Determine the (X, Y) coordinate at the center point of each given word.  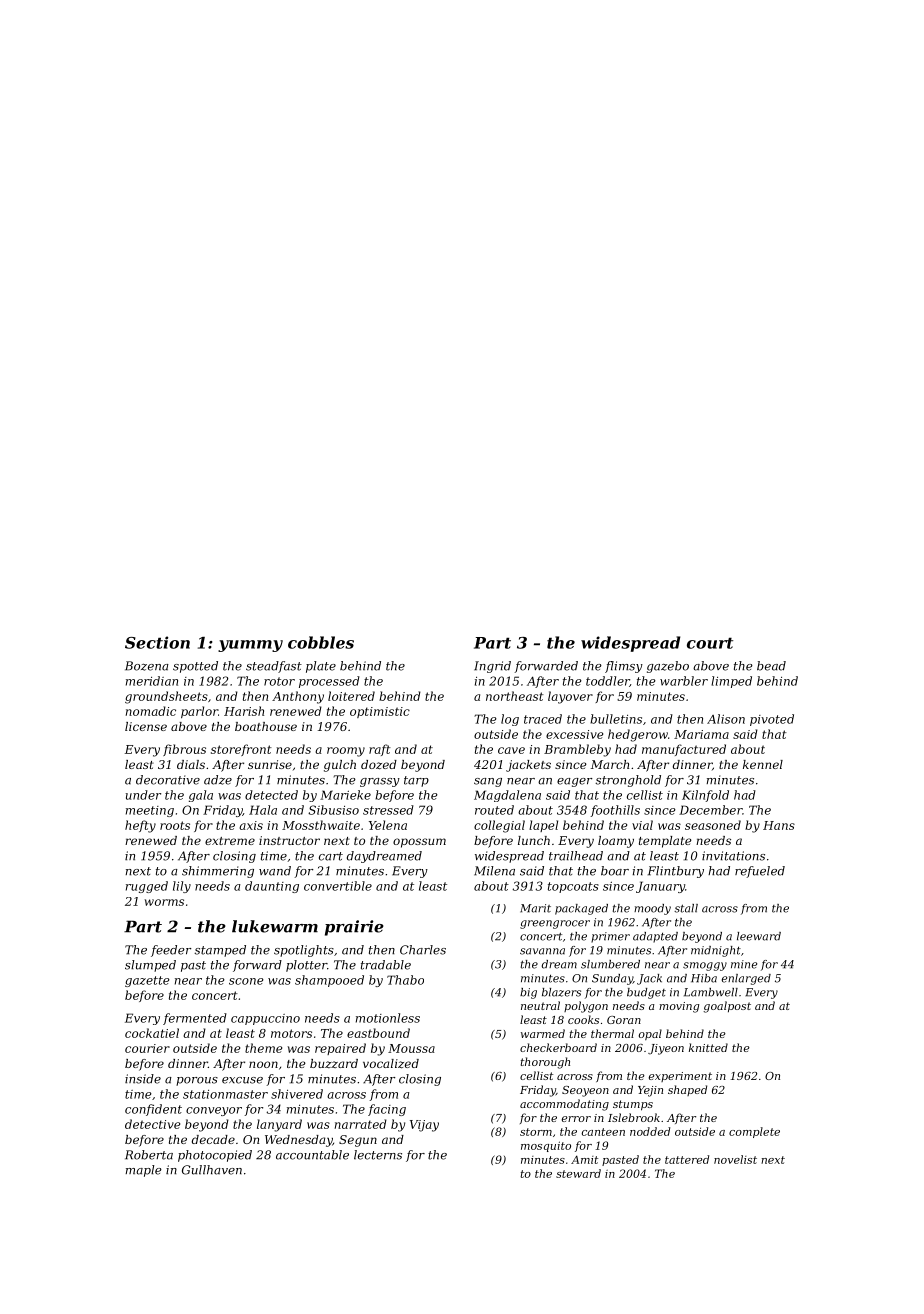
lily (182, 887)
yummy (250, 646)
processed (329, 682)
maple (143, 1171)
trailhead (576, 856)
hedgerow (638, 735)
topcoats (573, 887)
